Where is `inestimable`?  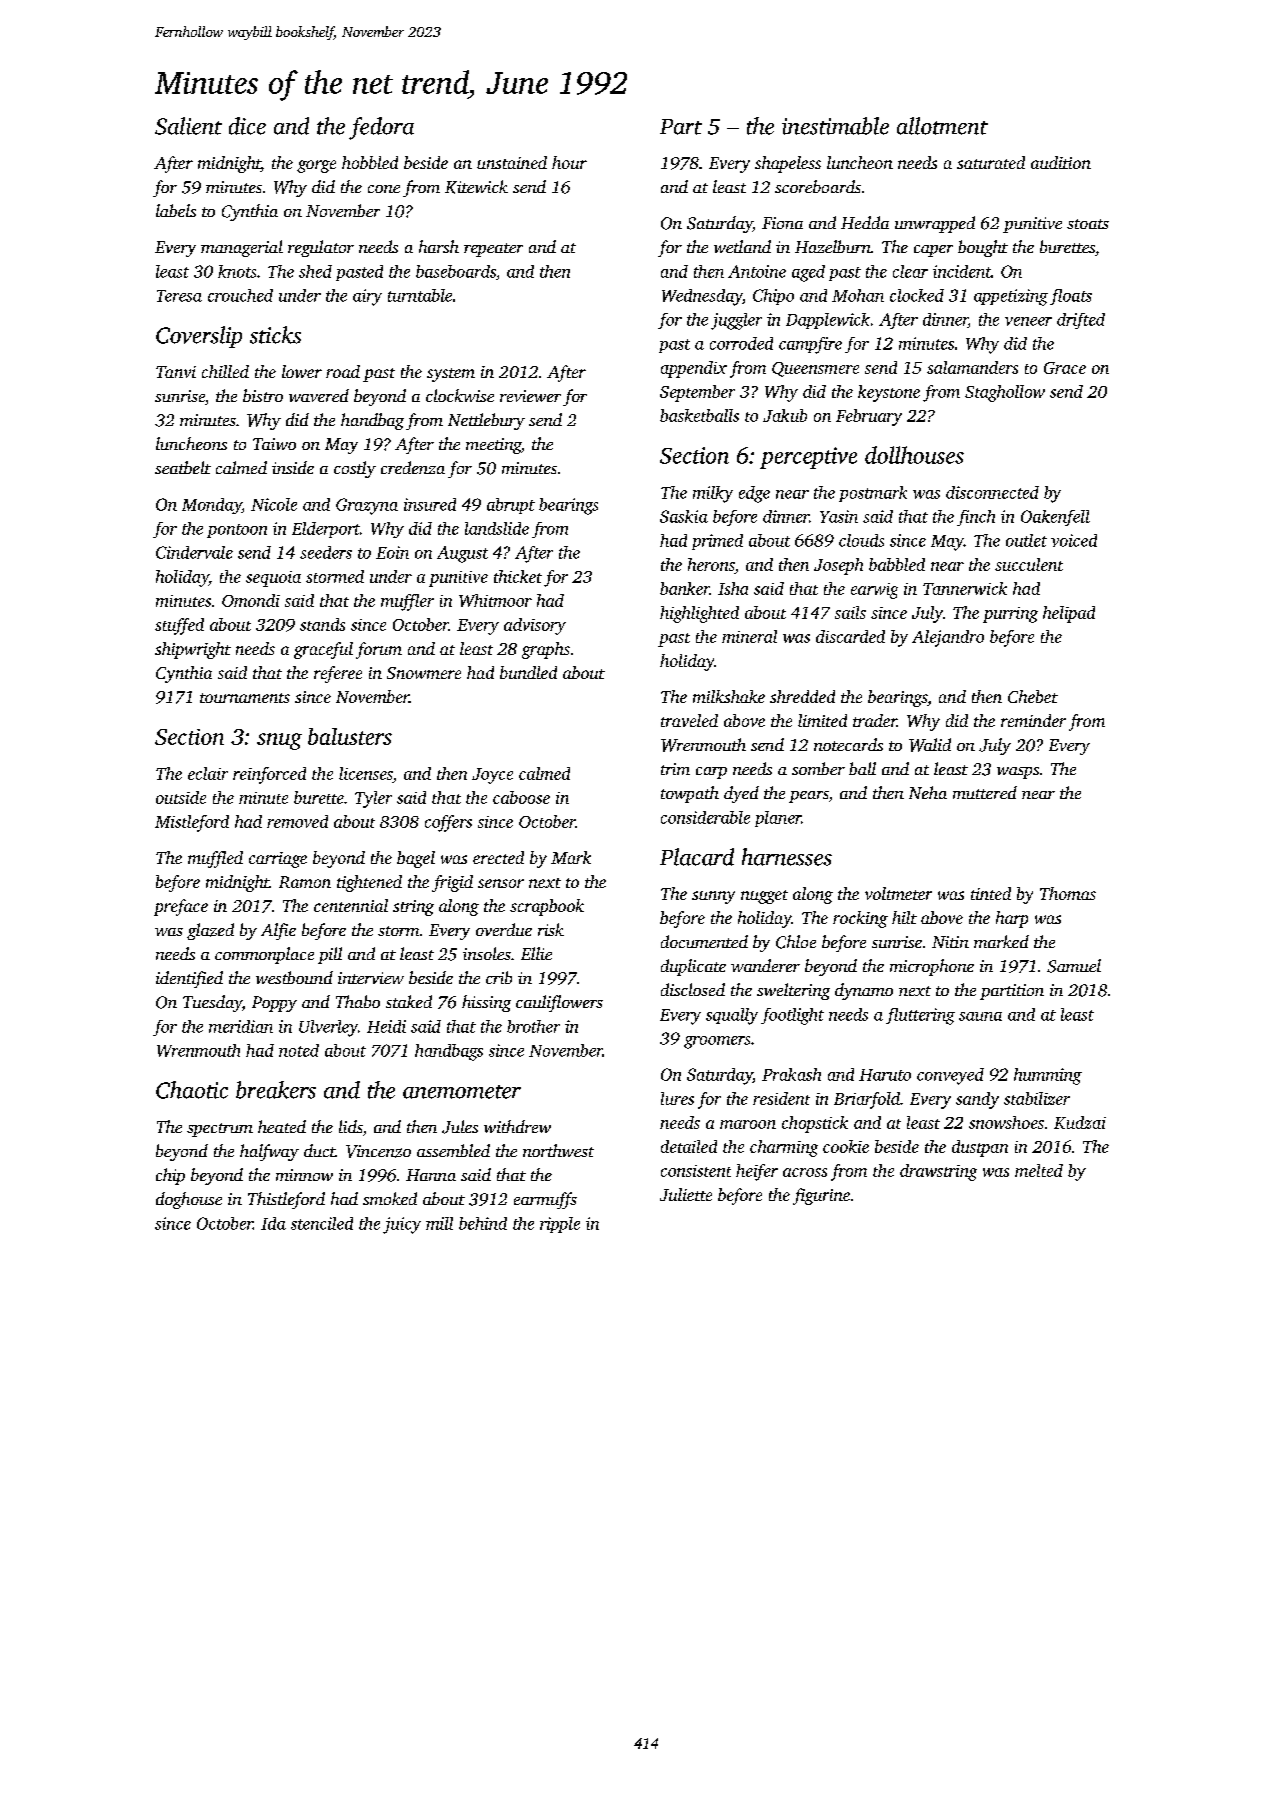 inestimable is located at coordinates (835, 126).
